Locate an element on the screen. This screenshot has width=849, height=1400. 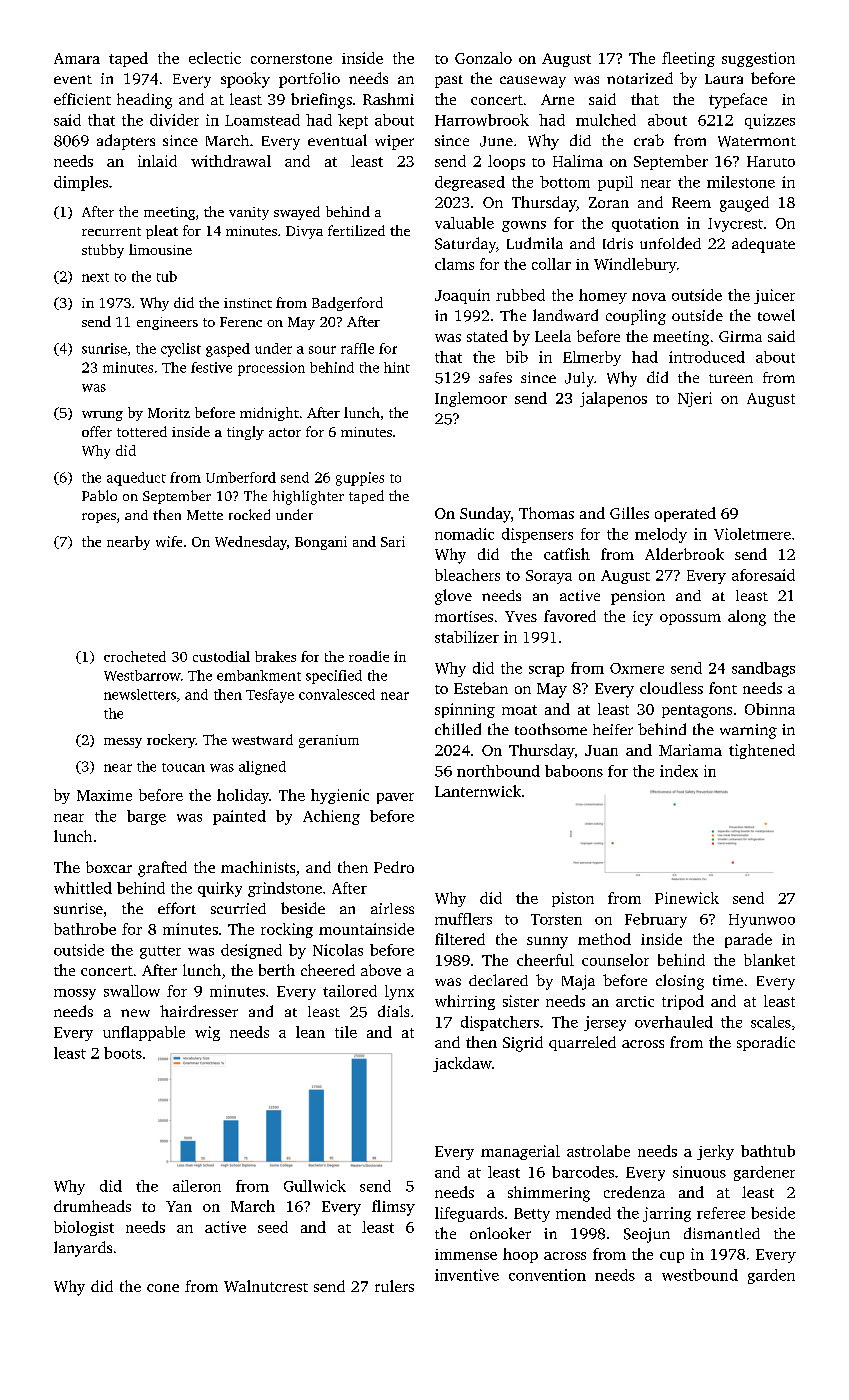
Elmerby is located at coordinates (592, 358).
